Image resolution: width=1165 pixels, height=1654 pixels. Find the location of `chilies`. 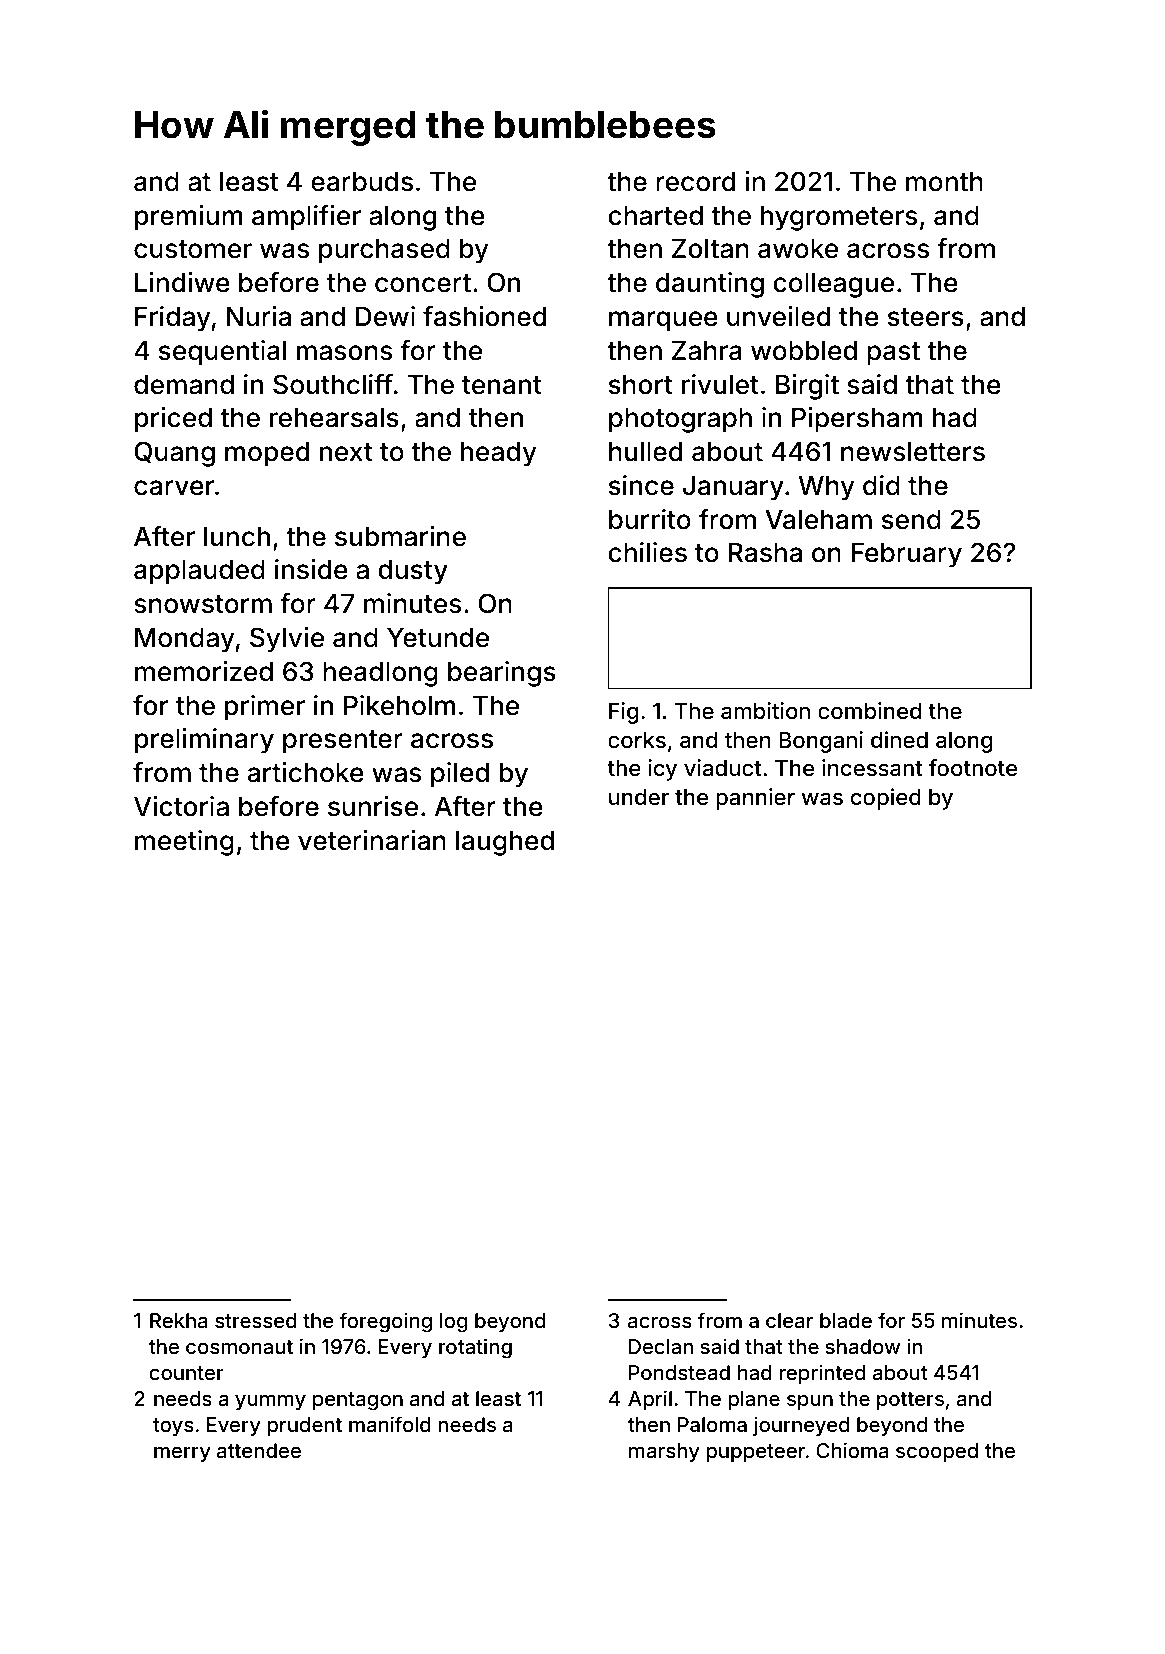

chilies is located at coordinates (647, 552).
